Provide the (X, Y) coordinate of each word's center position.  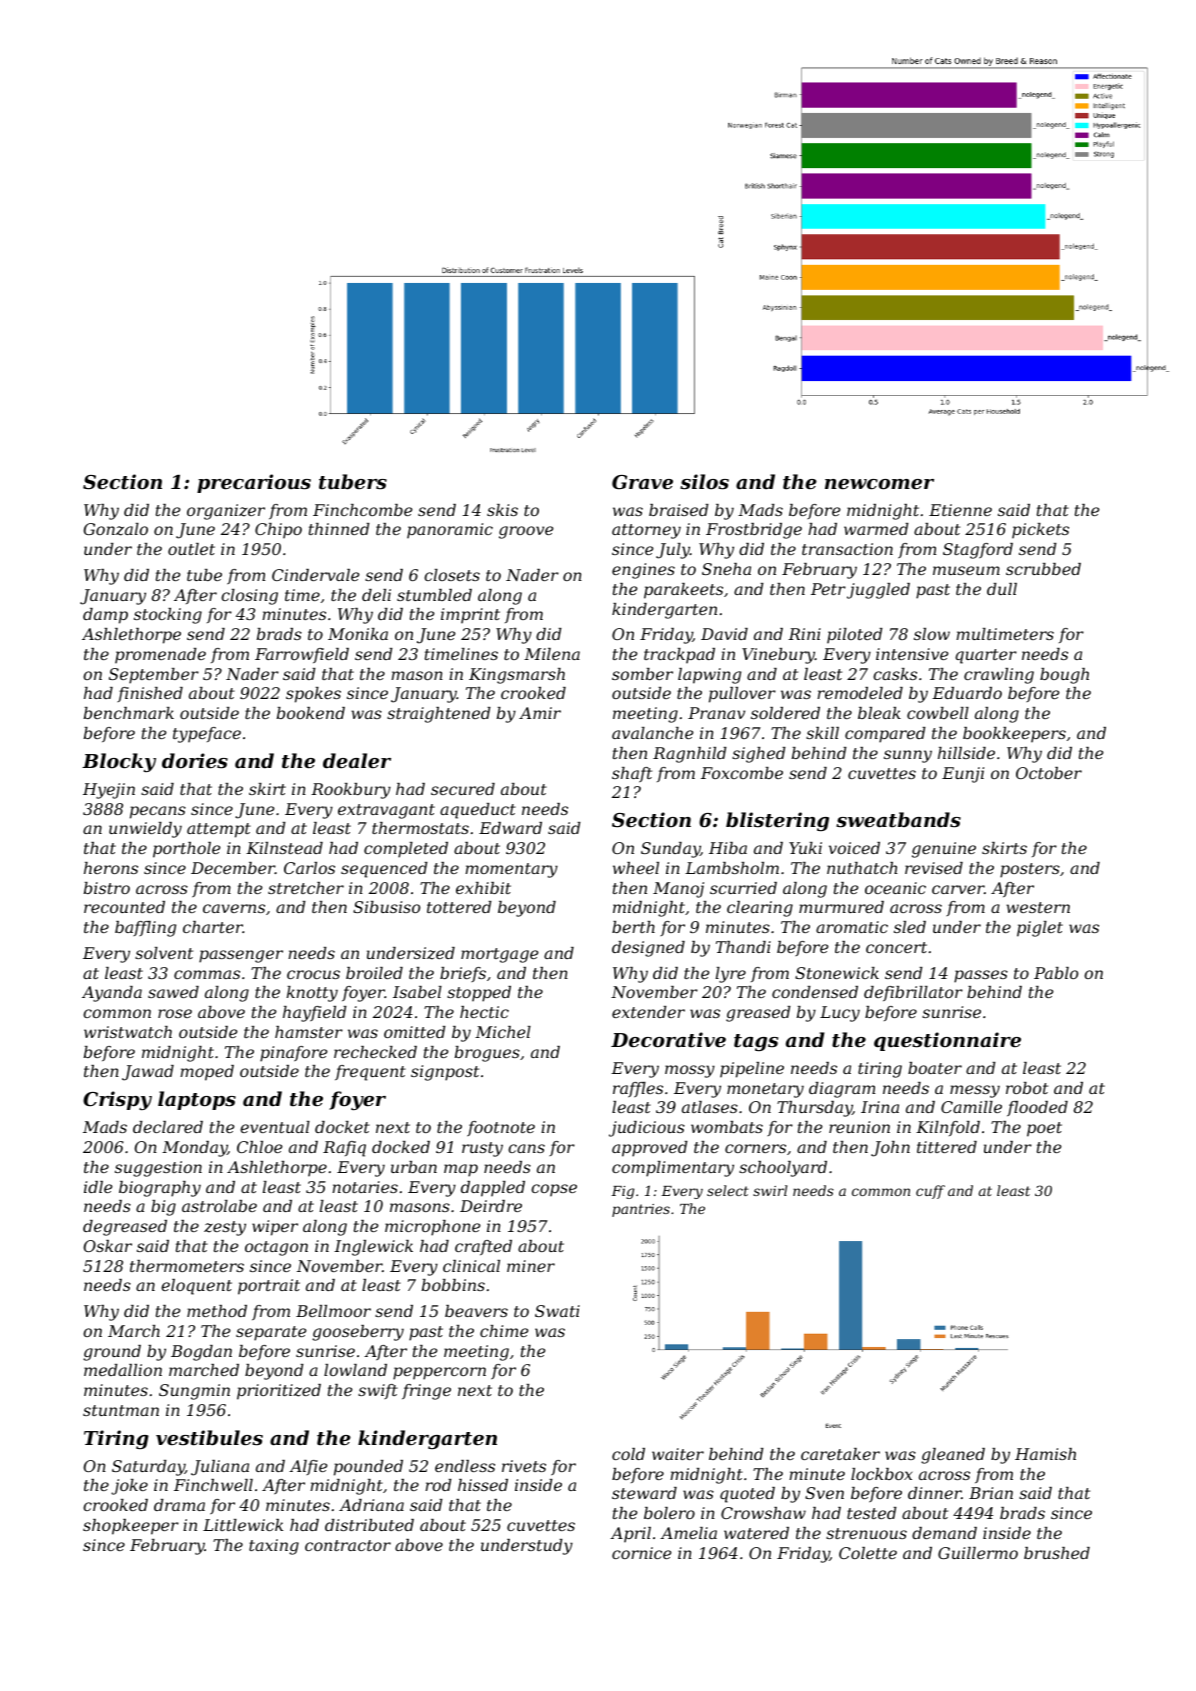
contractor (348, 1545)
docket (342, 1127)
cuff (930, 1192)
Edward (510, 828)
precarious (254, 483)
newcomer (879, 484)
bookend (311, 713)
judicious (647, 1129)
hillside (966, 753)
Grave (642, 482)
